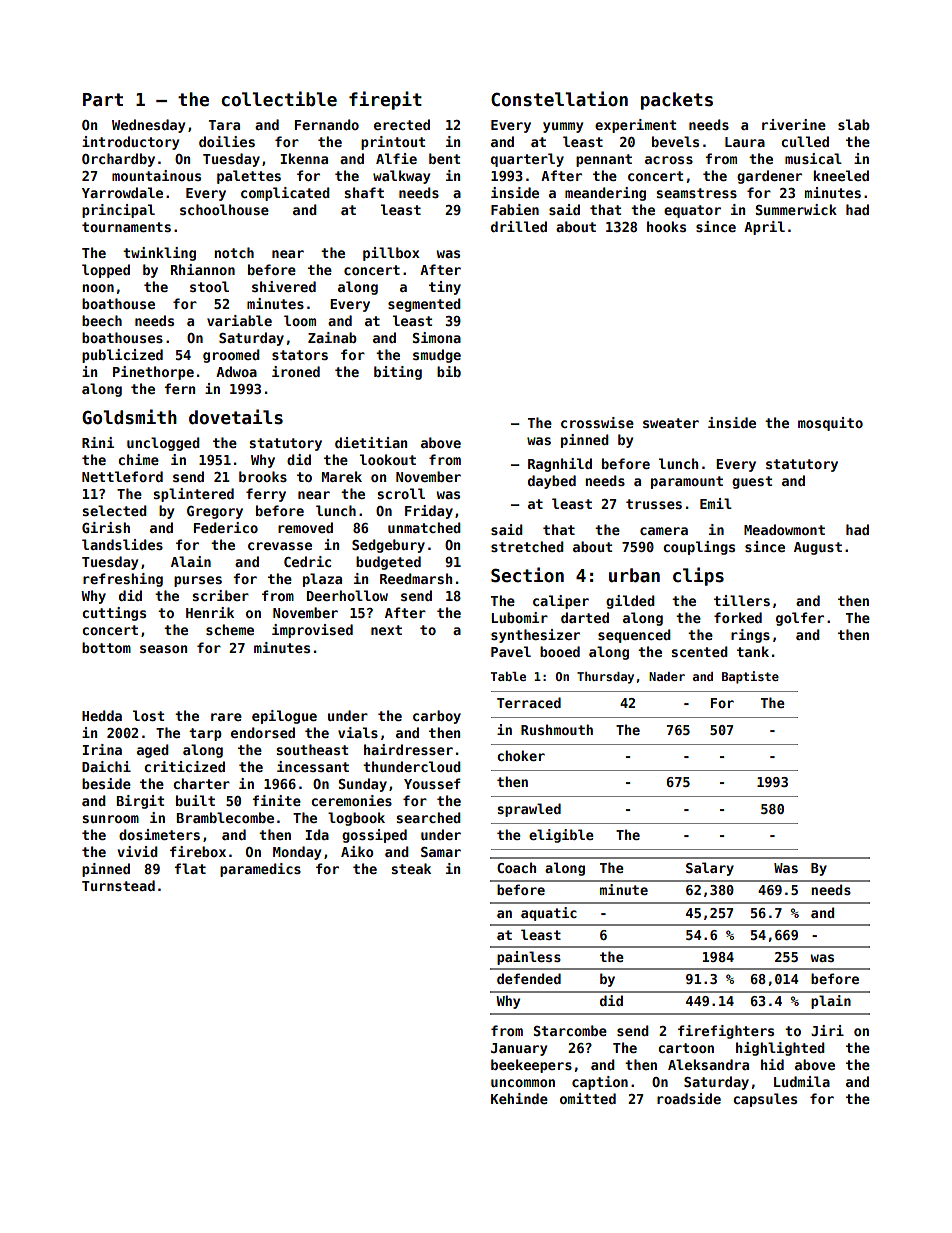  I want to click on improvised, so click(312, 631).
